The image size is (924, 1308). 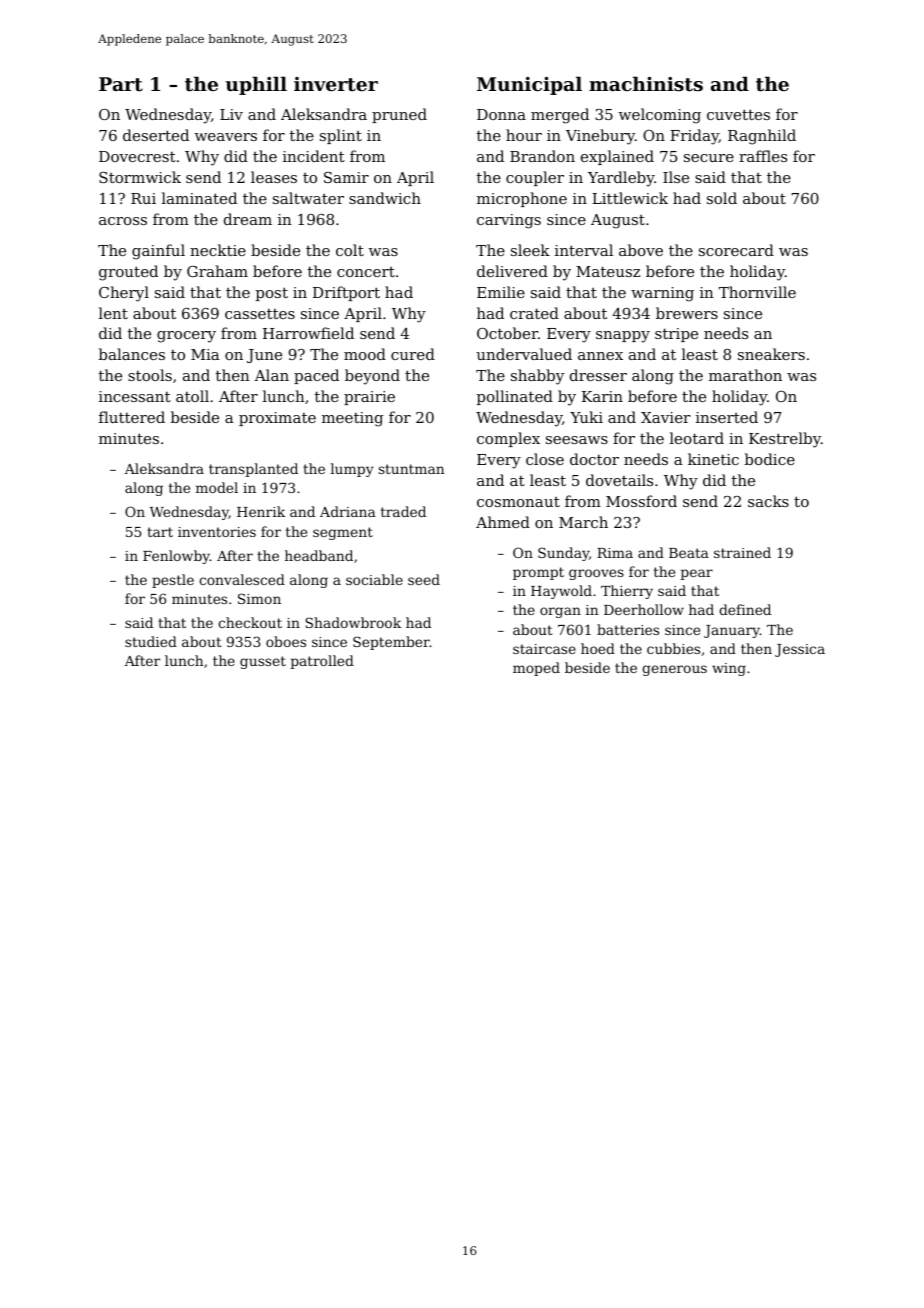 What do you see at coordinates (537, 377) in the image?
I see `shabby` at bounding box center [537, 377].
